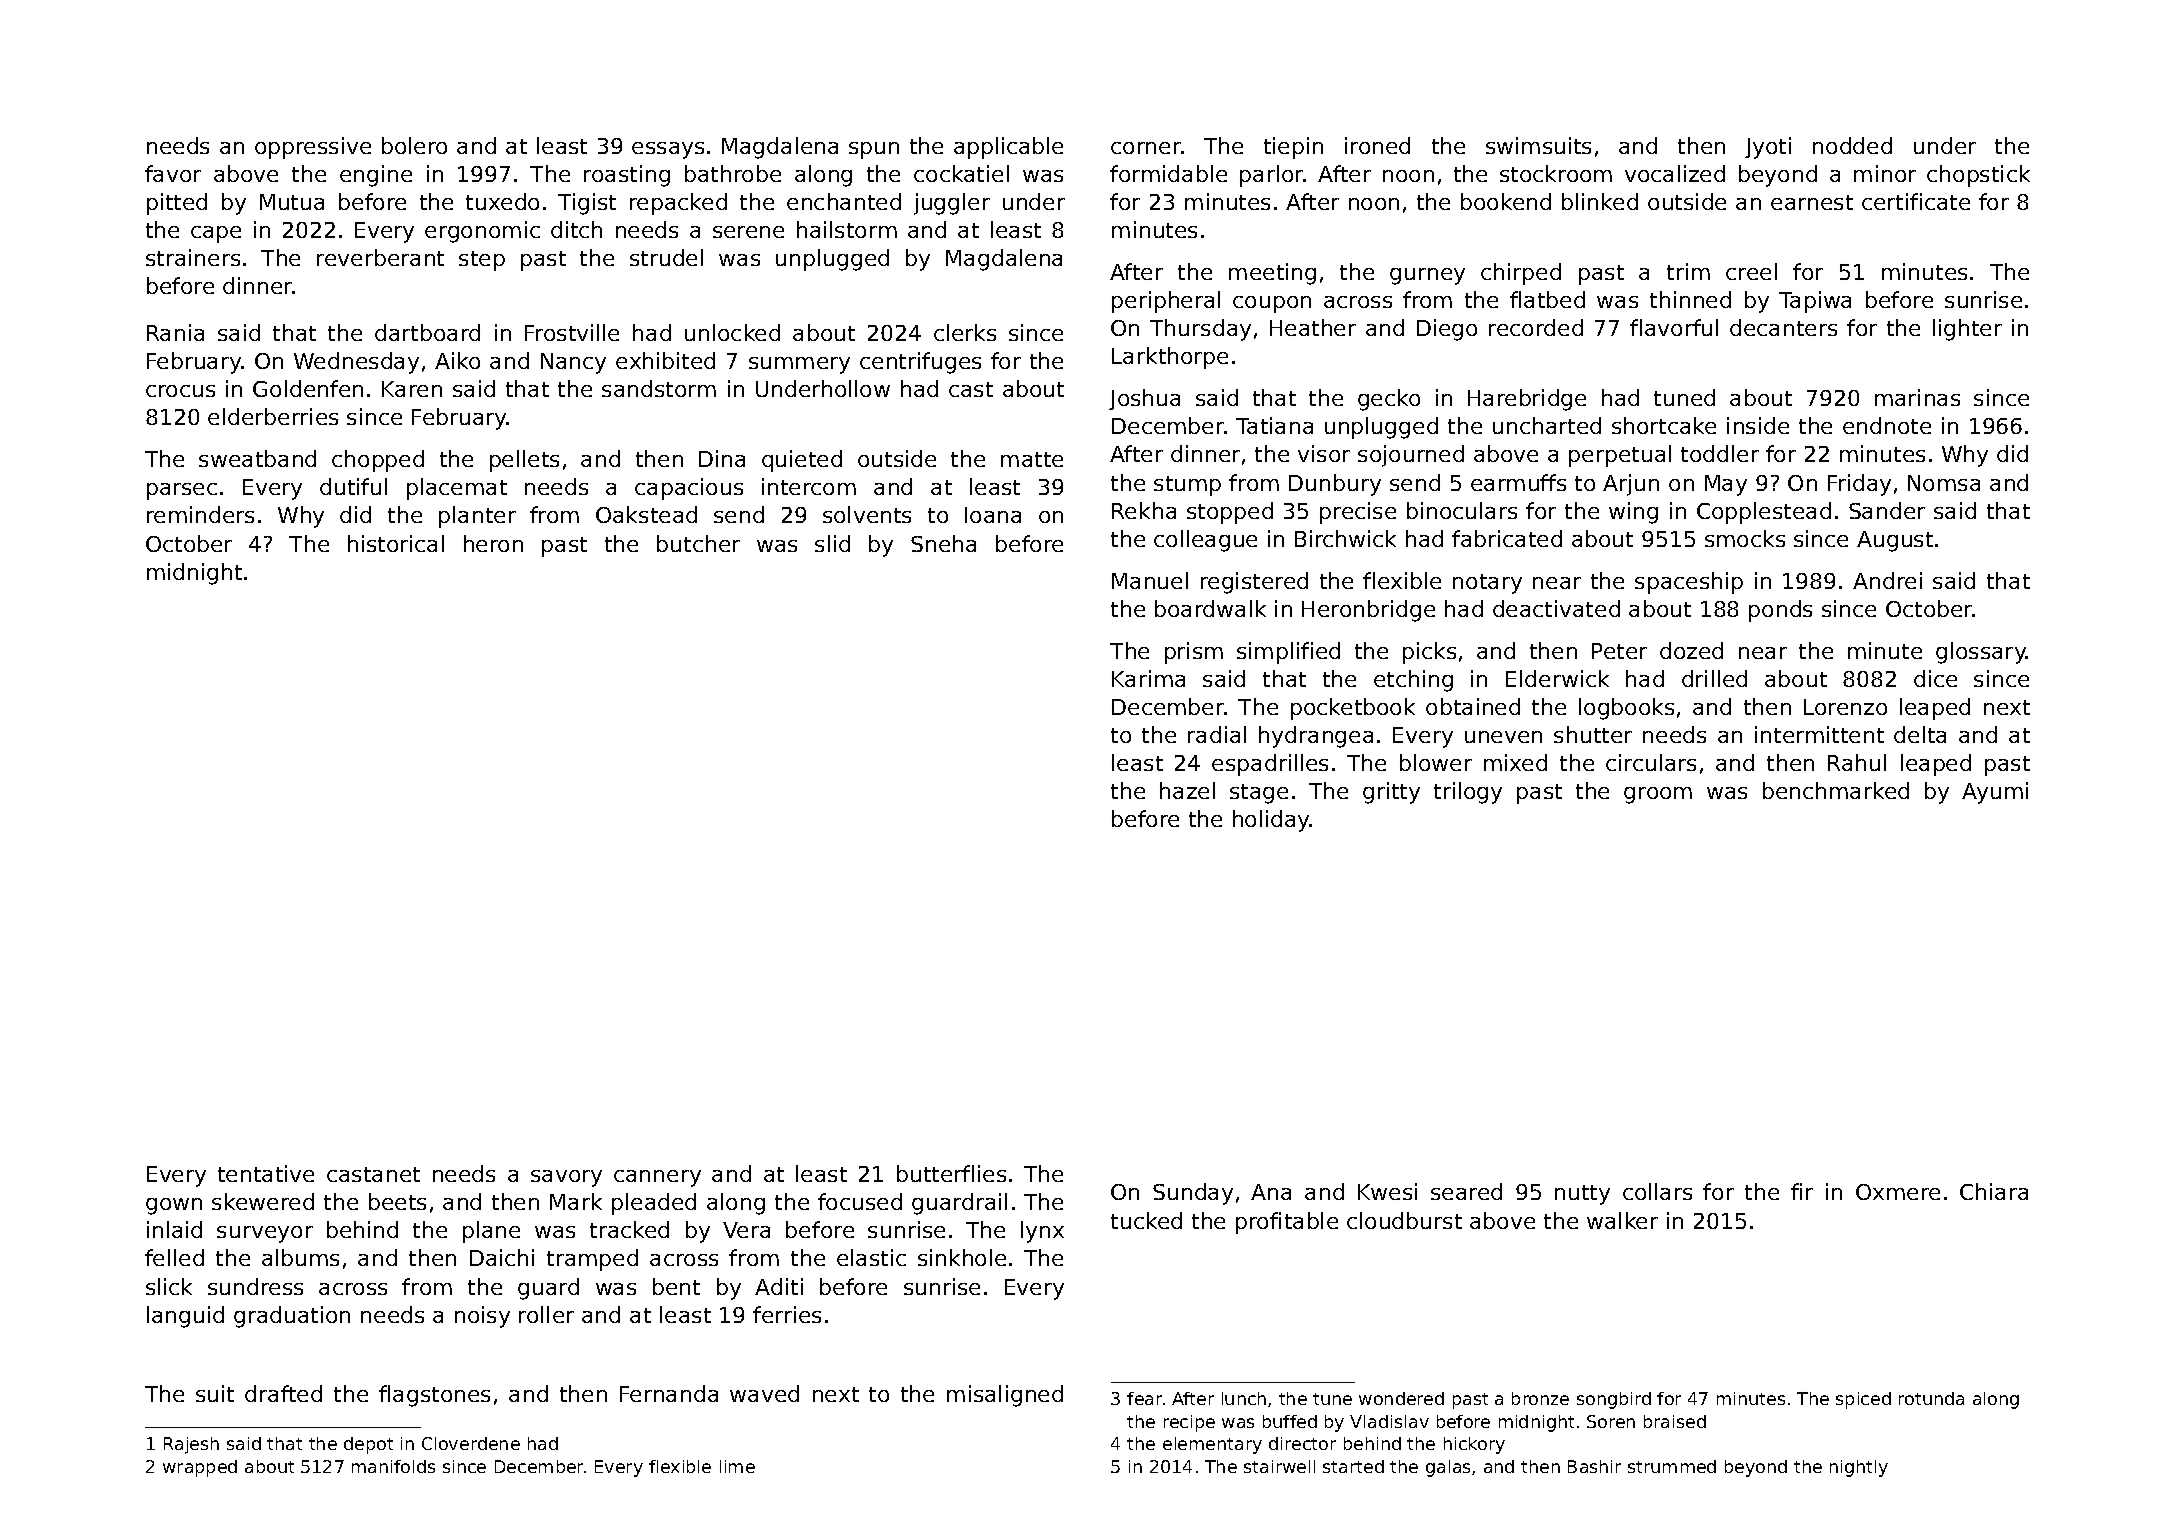 This page has width=2176, height=1539. I want to click on drafted, so click(283, 1393).
